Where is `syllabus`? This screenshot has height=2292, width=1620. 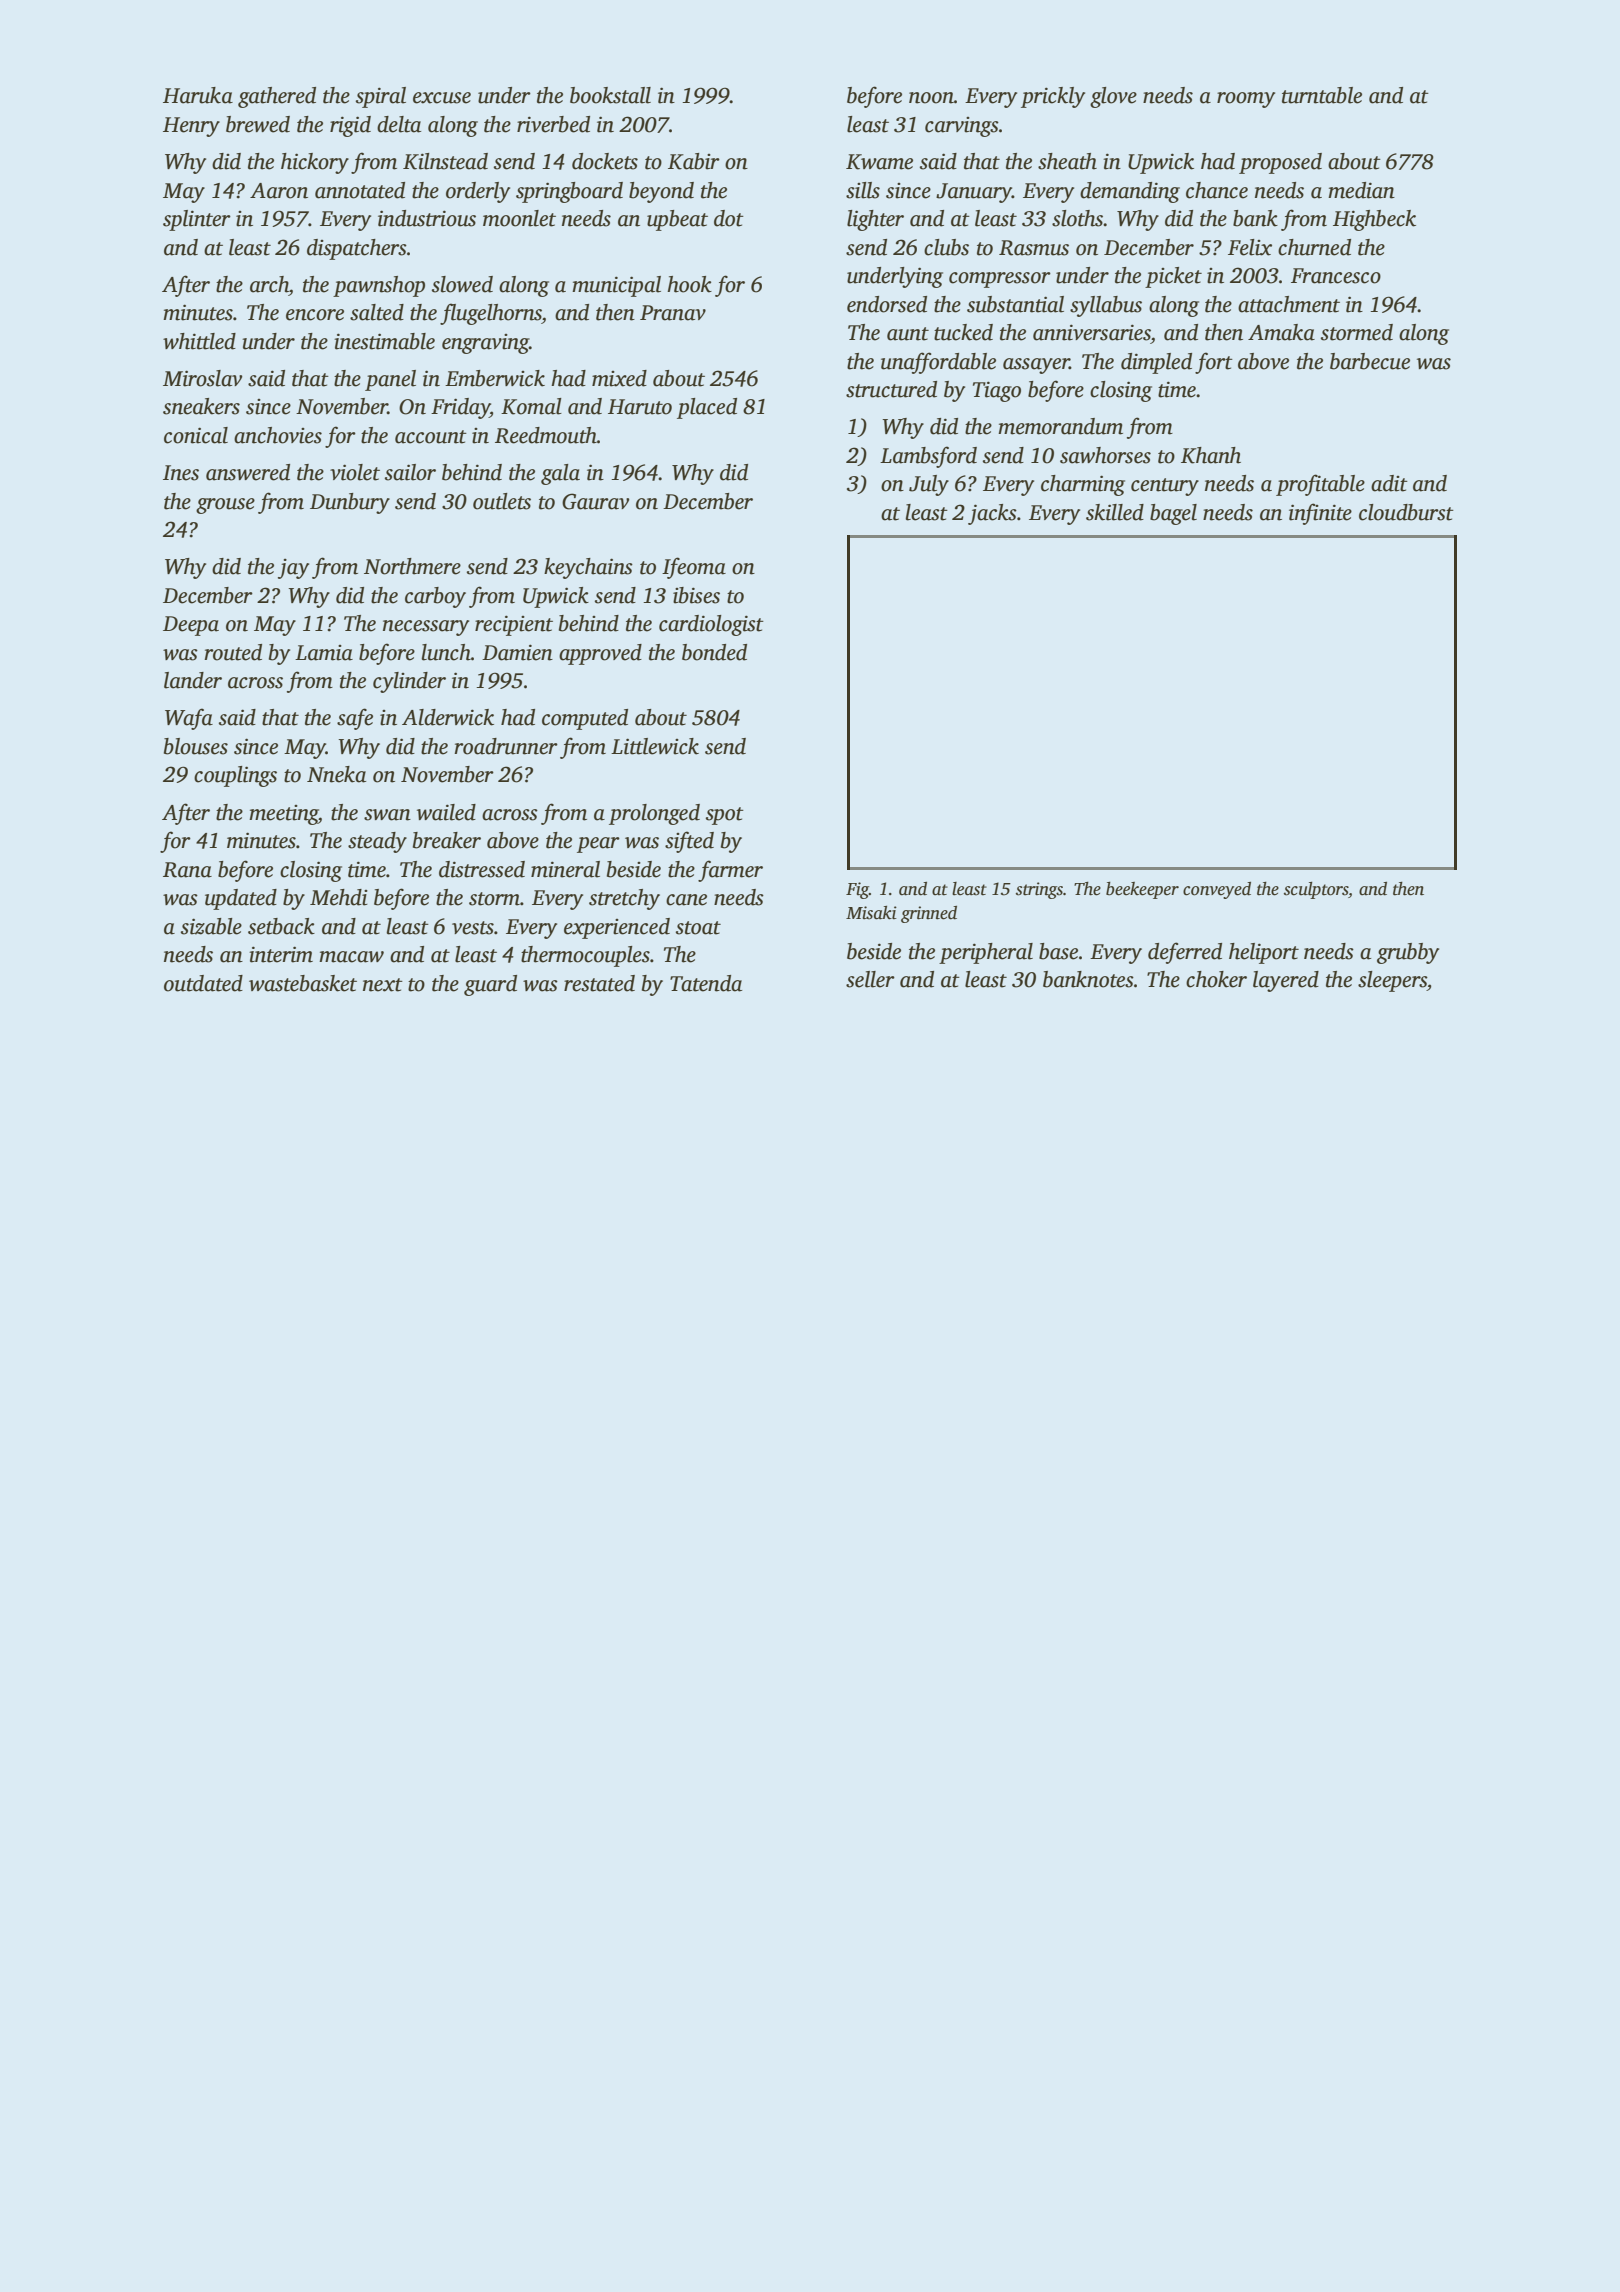
syllabus is located at coordinates (1106, 306).
